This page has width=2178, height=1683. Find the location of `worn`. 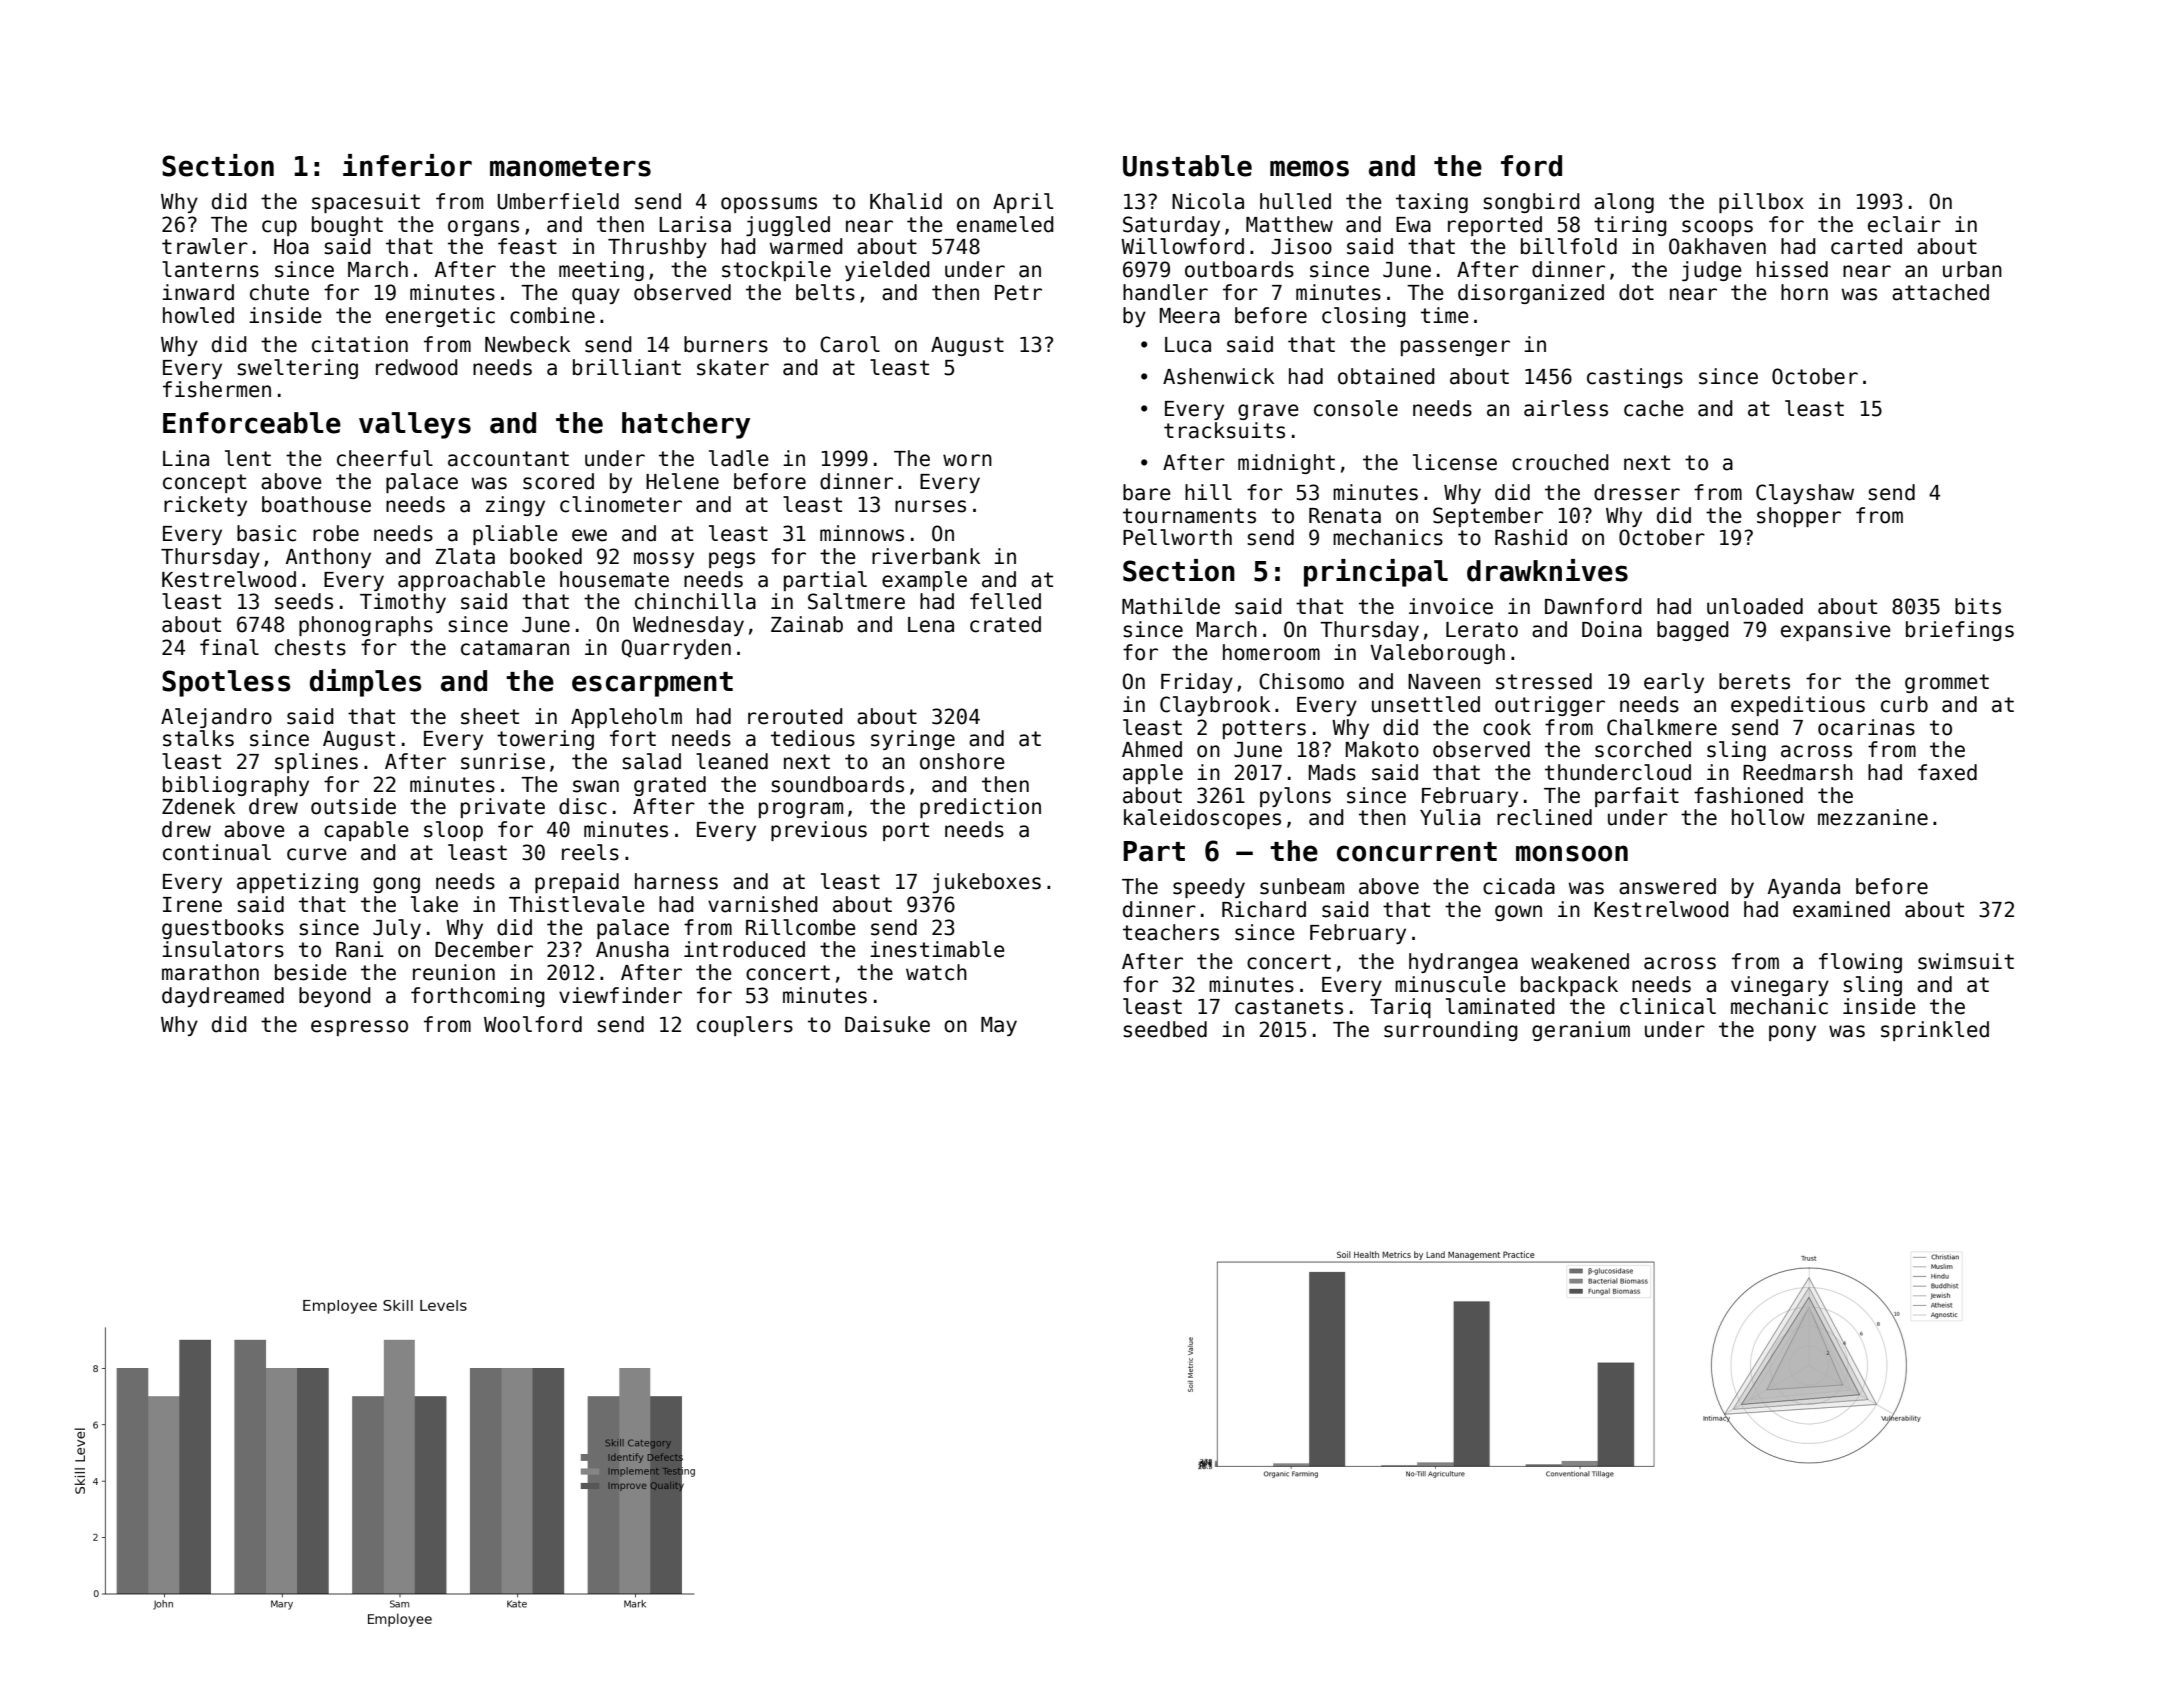

worn is located at coordinates (967, 460).
